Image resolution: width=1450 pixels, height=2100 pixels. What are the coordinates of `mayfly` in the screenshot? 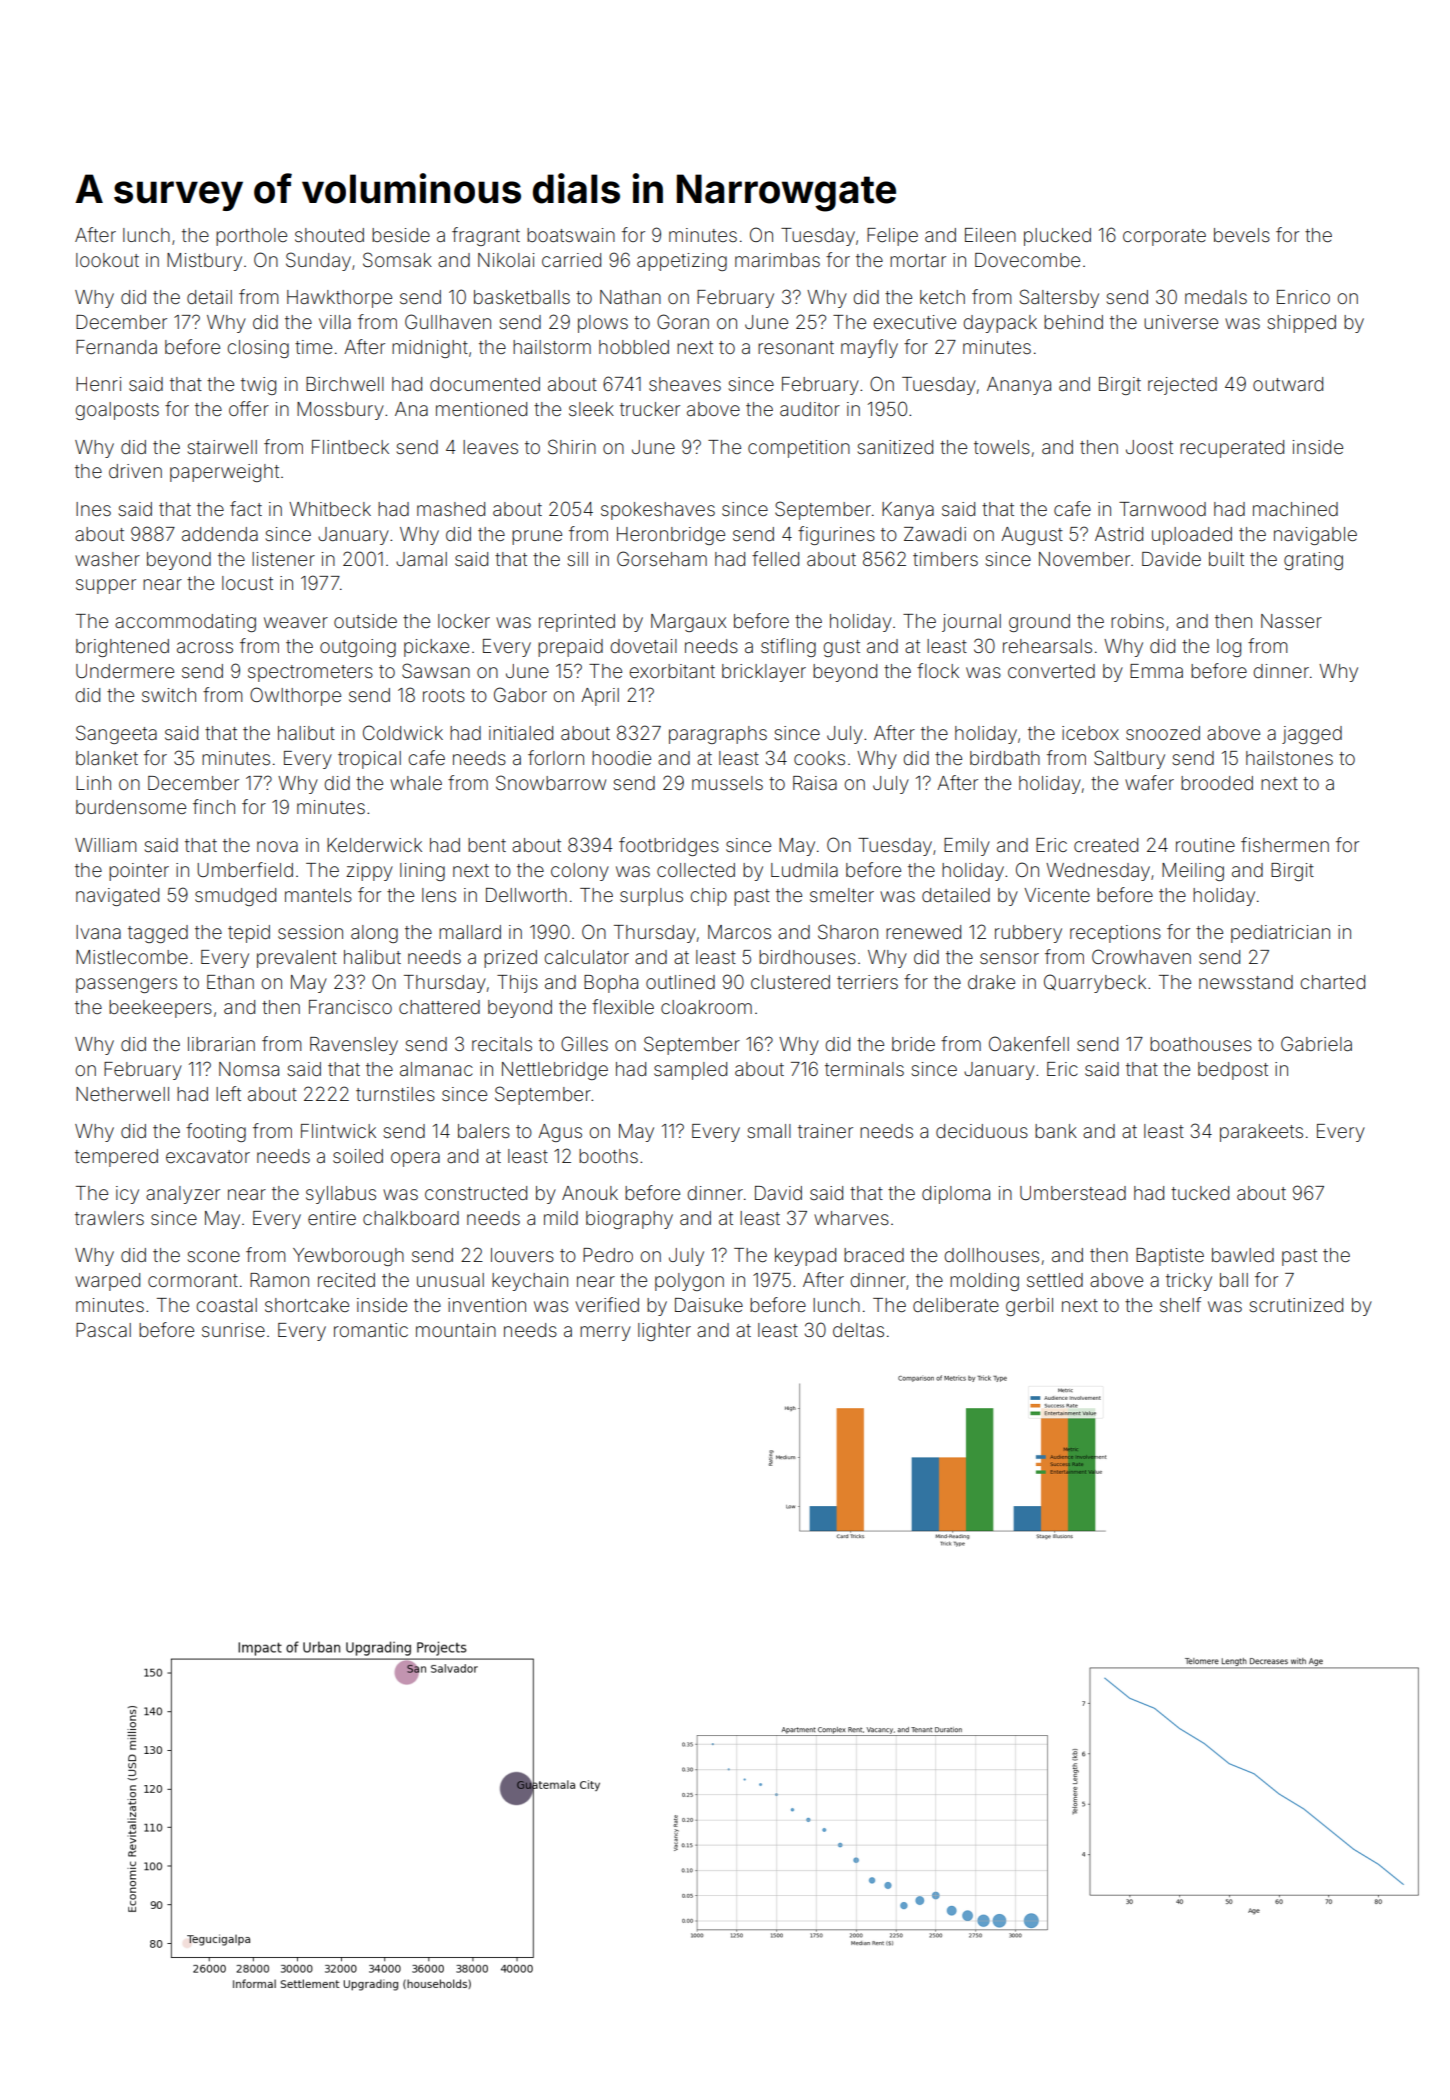 It's located at (869, 348).
